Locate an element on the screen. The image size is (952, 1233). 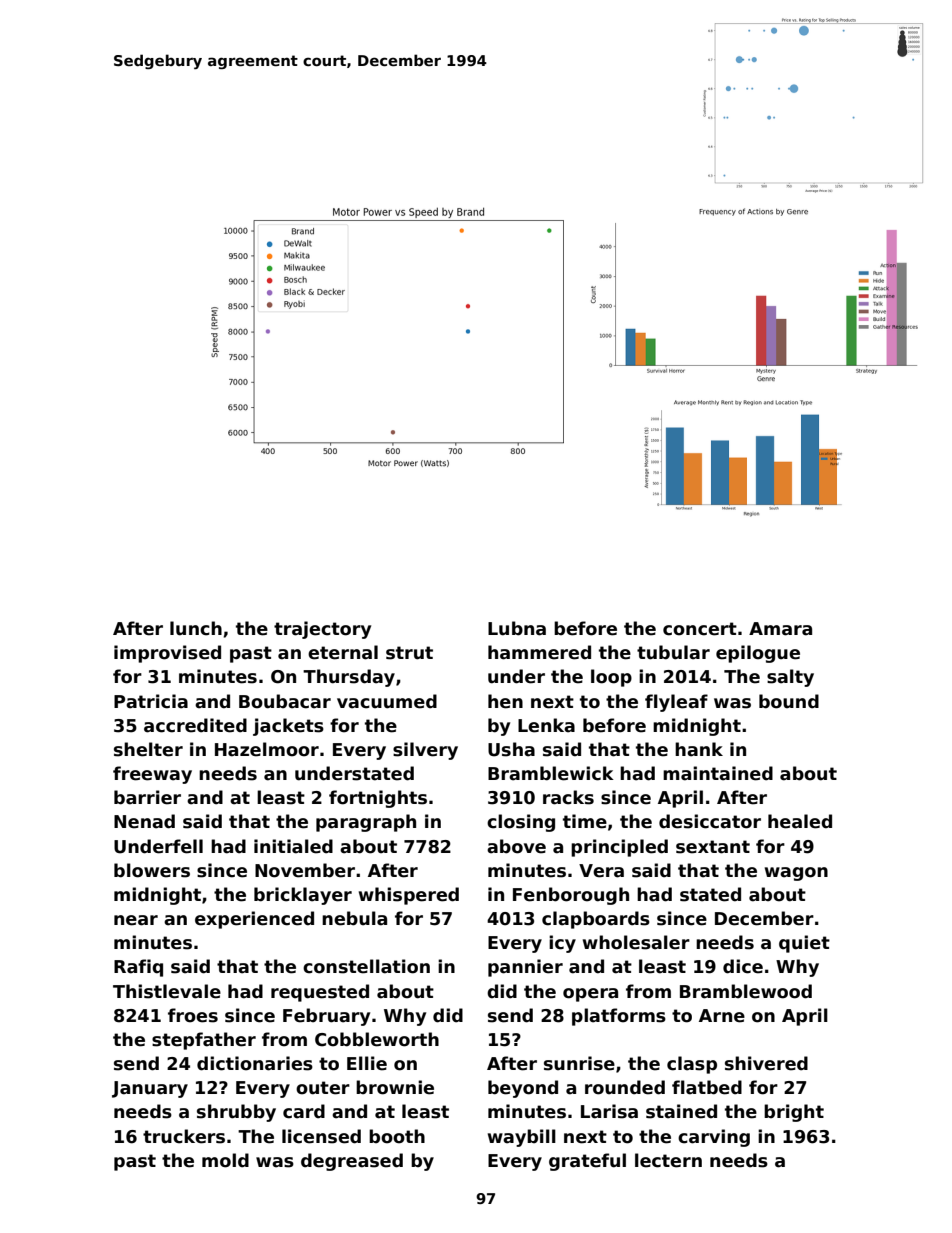
Larisa is located at coordinates (609, 1111).
